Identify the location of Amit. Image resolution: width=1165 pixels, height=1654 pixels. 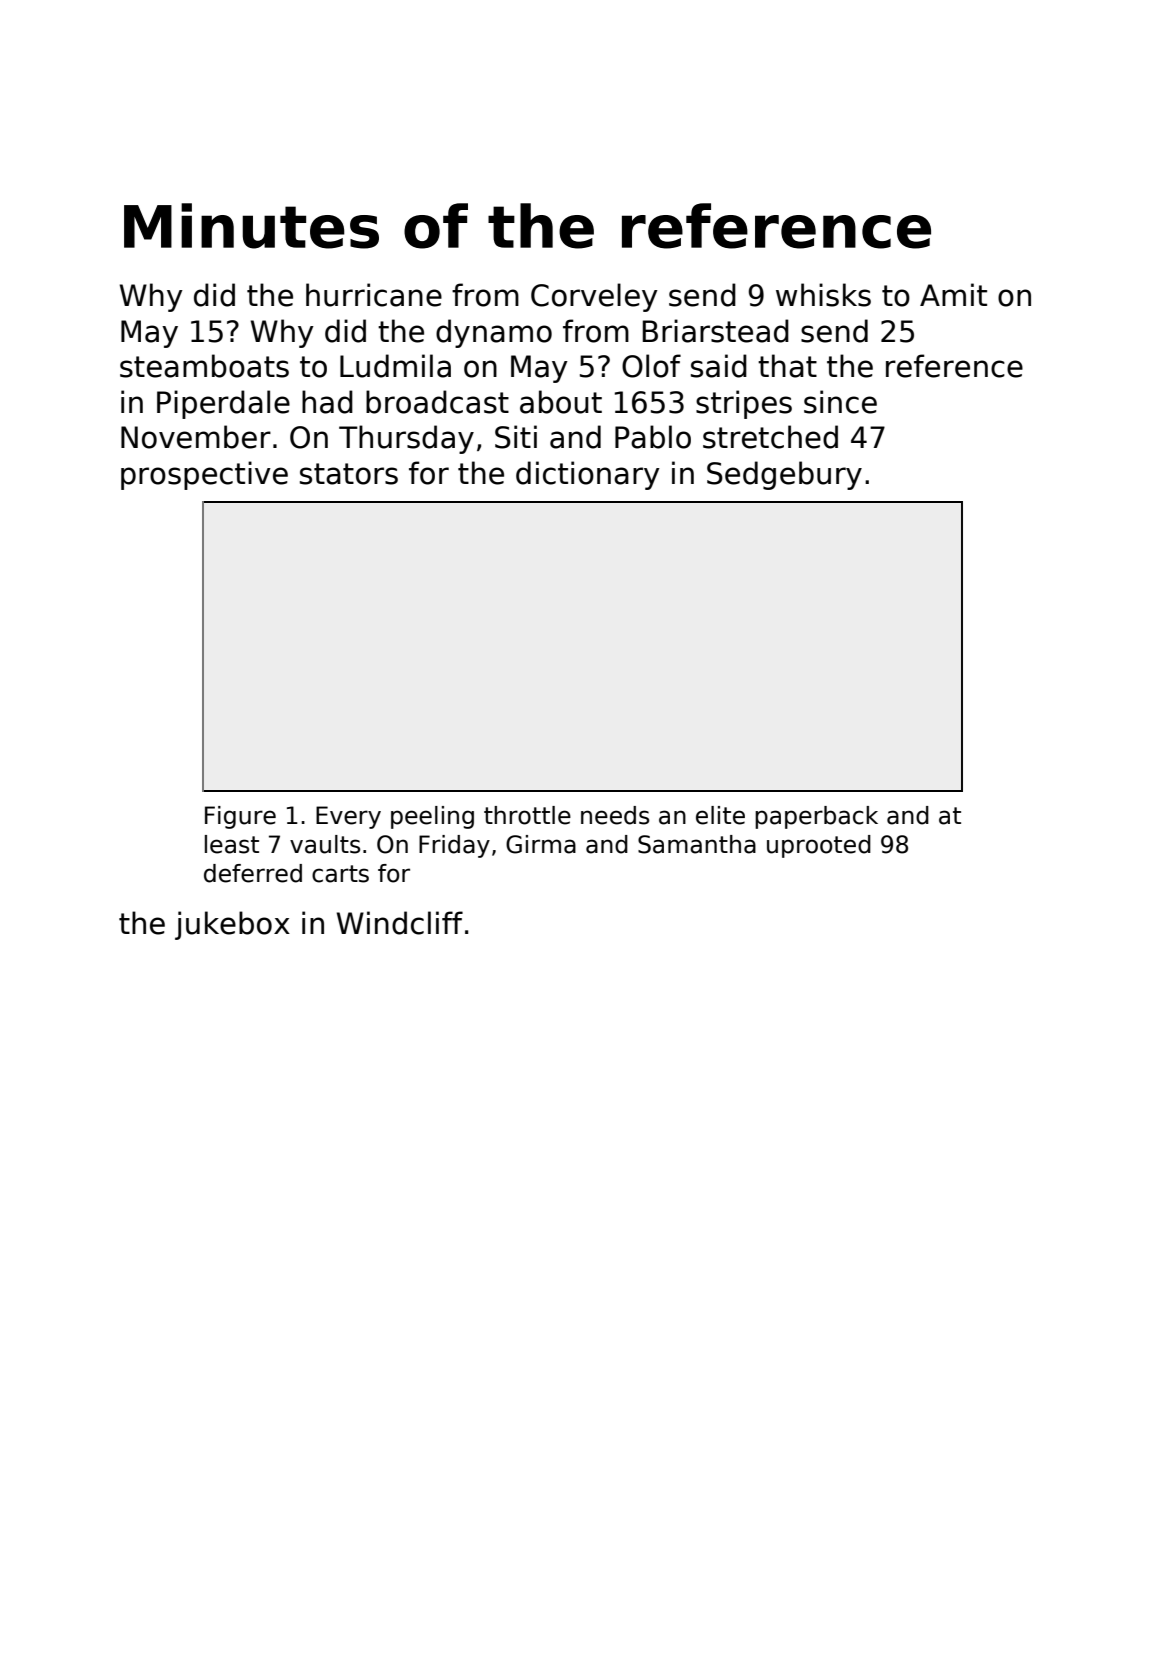
(953, 294).
